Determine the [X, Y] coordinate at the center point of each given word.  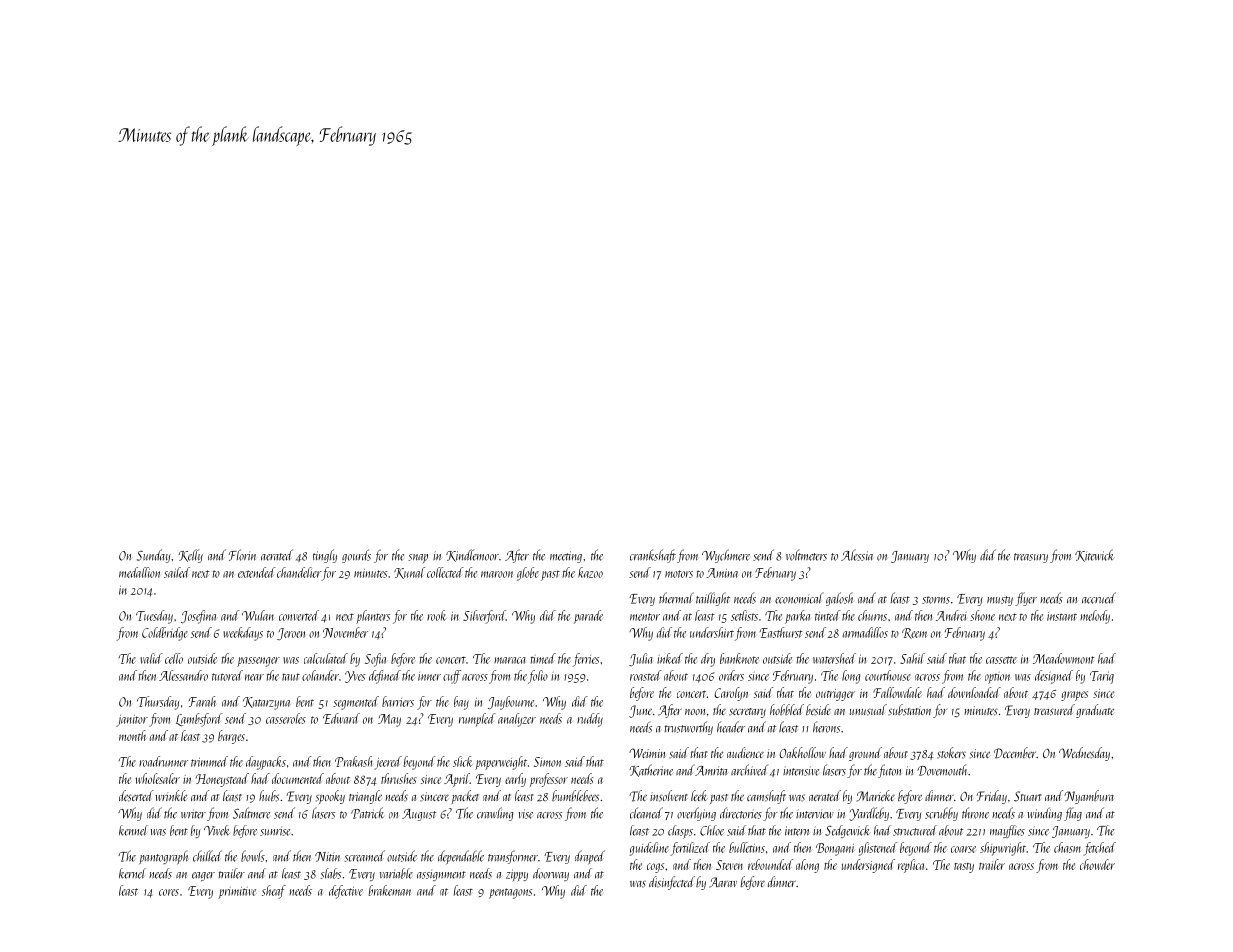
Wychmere [726, 556]
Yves [355, 677]
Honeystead [222, 780]
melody [1095, 617]
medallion [139, 572]
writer [193, 814]
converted [299, 615]
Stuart [1028, 796]
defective [346, 892]
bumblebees [575, 796]
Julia [641, 659]
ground [865, 754]
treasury [1031, 558]
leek [699, 795]
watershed [834, 658]
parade [588, 617]
